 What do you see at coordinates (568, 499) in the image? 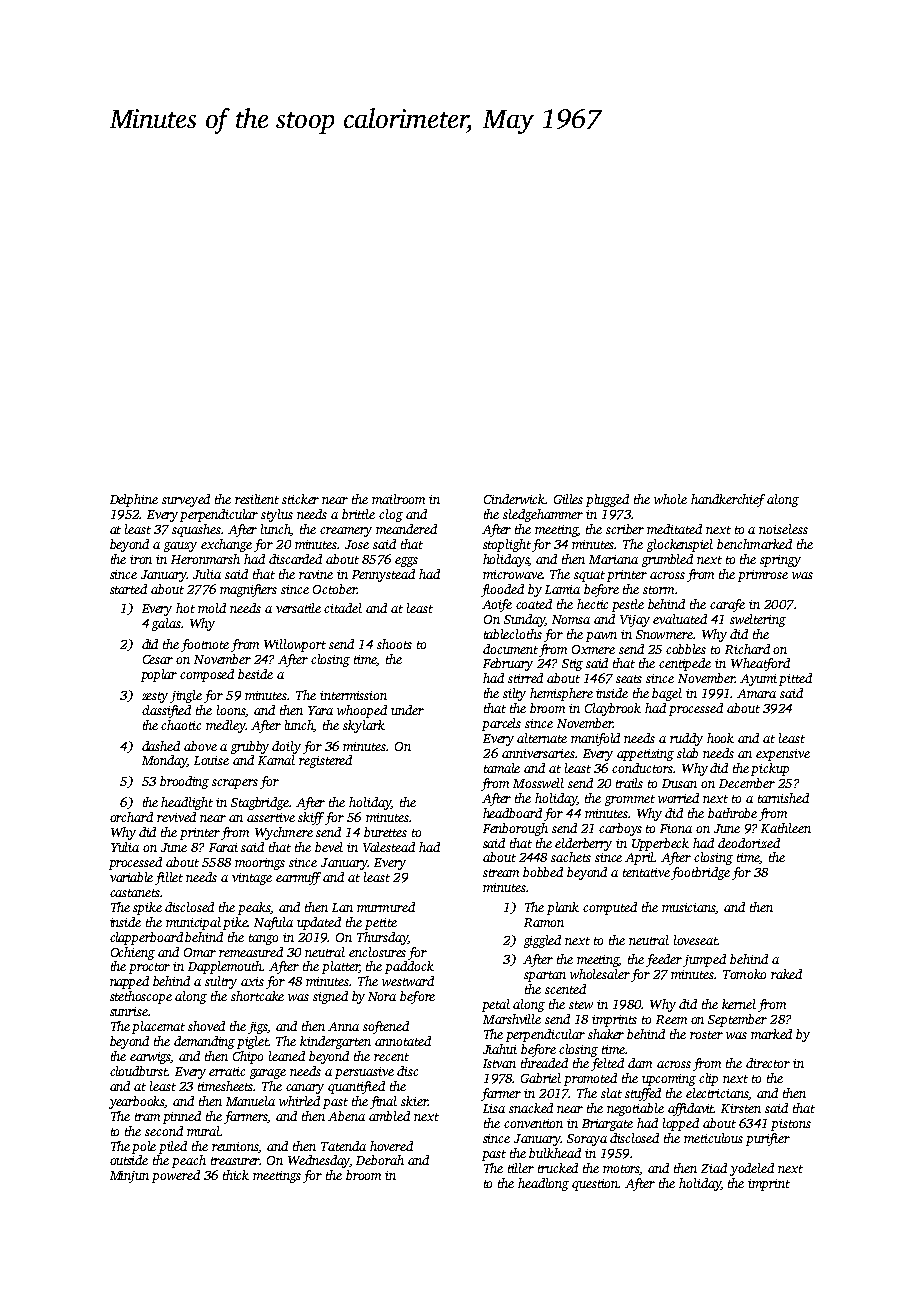
I see `Gilles` at bounding box center [568, 499].
